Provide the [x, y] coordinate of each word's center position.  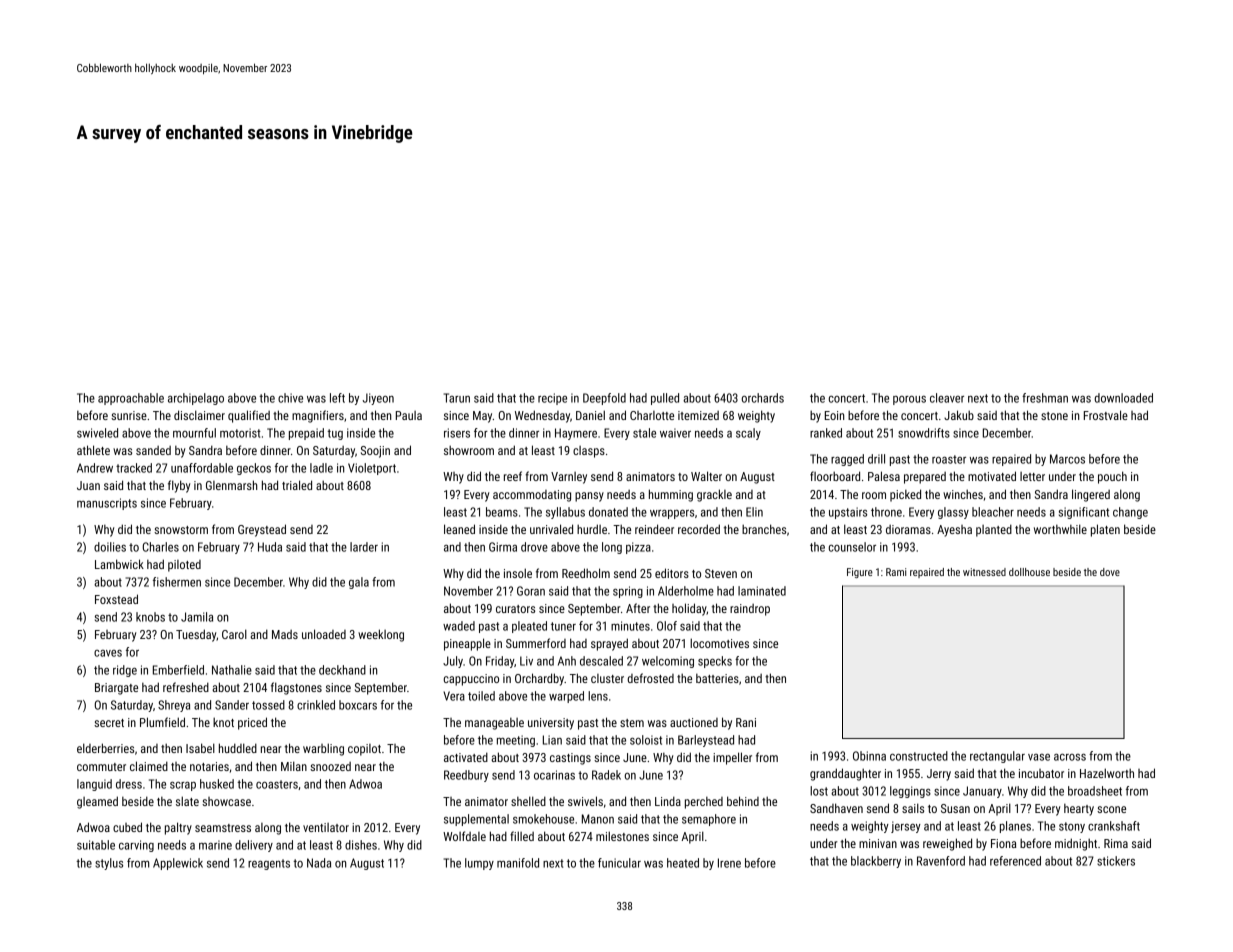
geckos [254, 469]
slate [187, 801]
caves [108, 653]
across [1070, 757]
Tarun [457, 398]
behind [743, 801]
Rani [746, 722]
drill [876, 459]
